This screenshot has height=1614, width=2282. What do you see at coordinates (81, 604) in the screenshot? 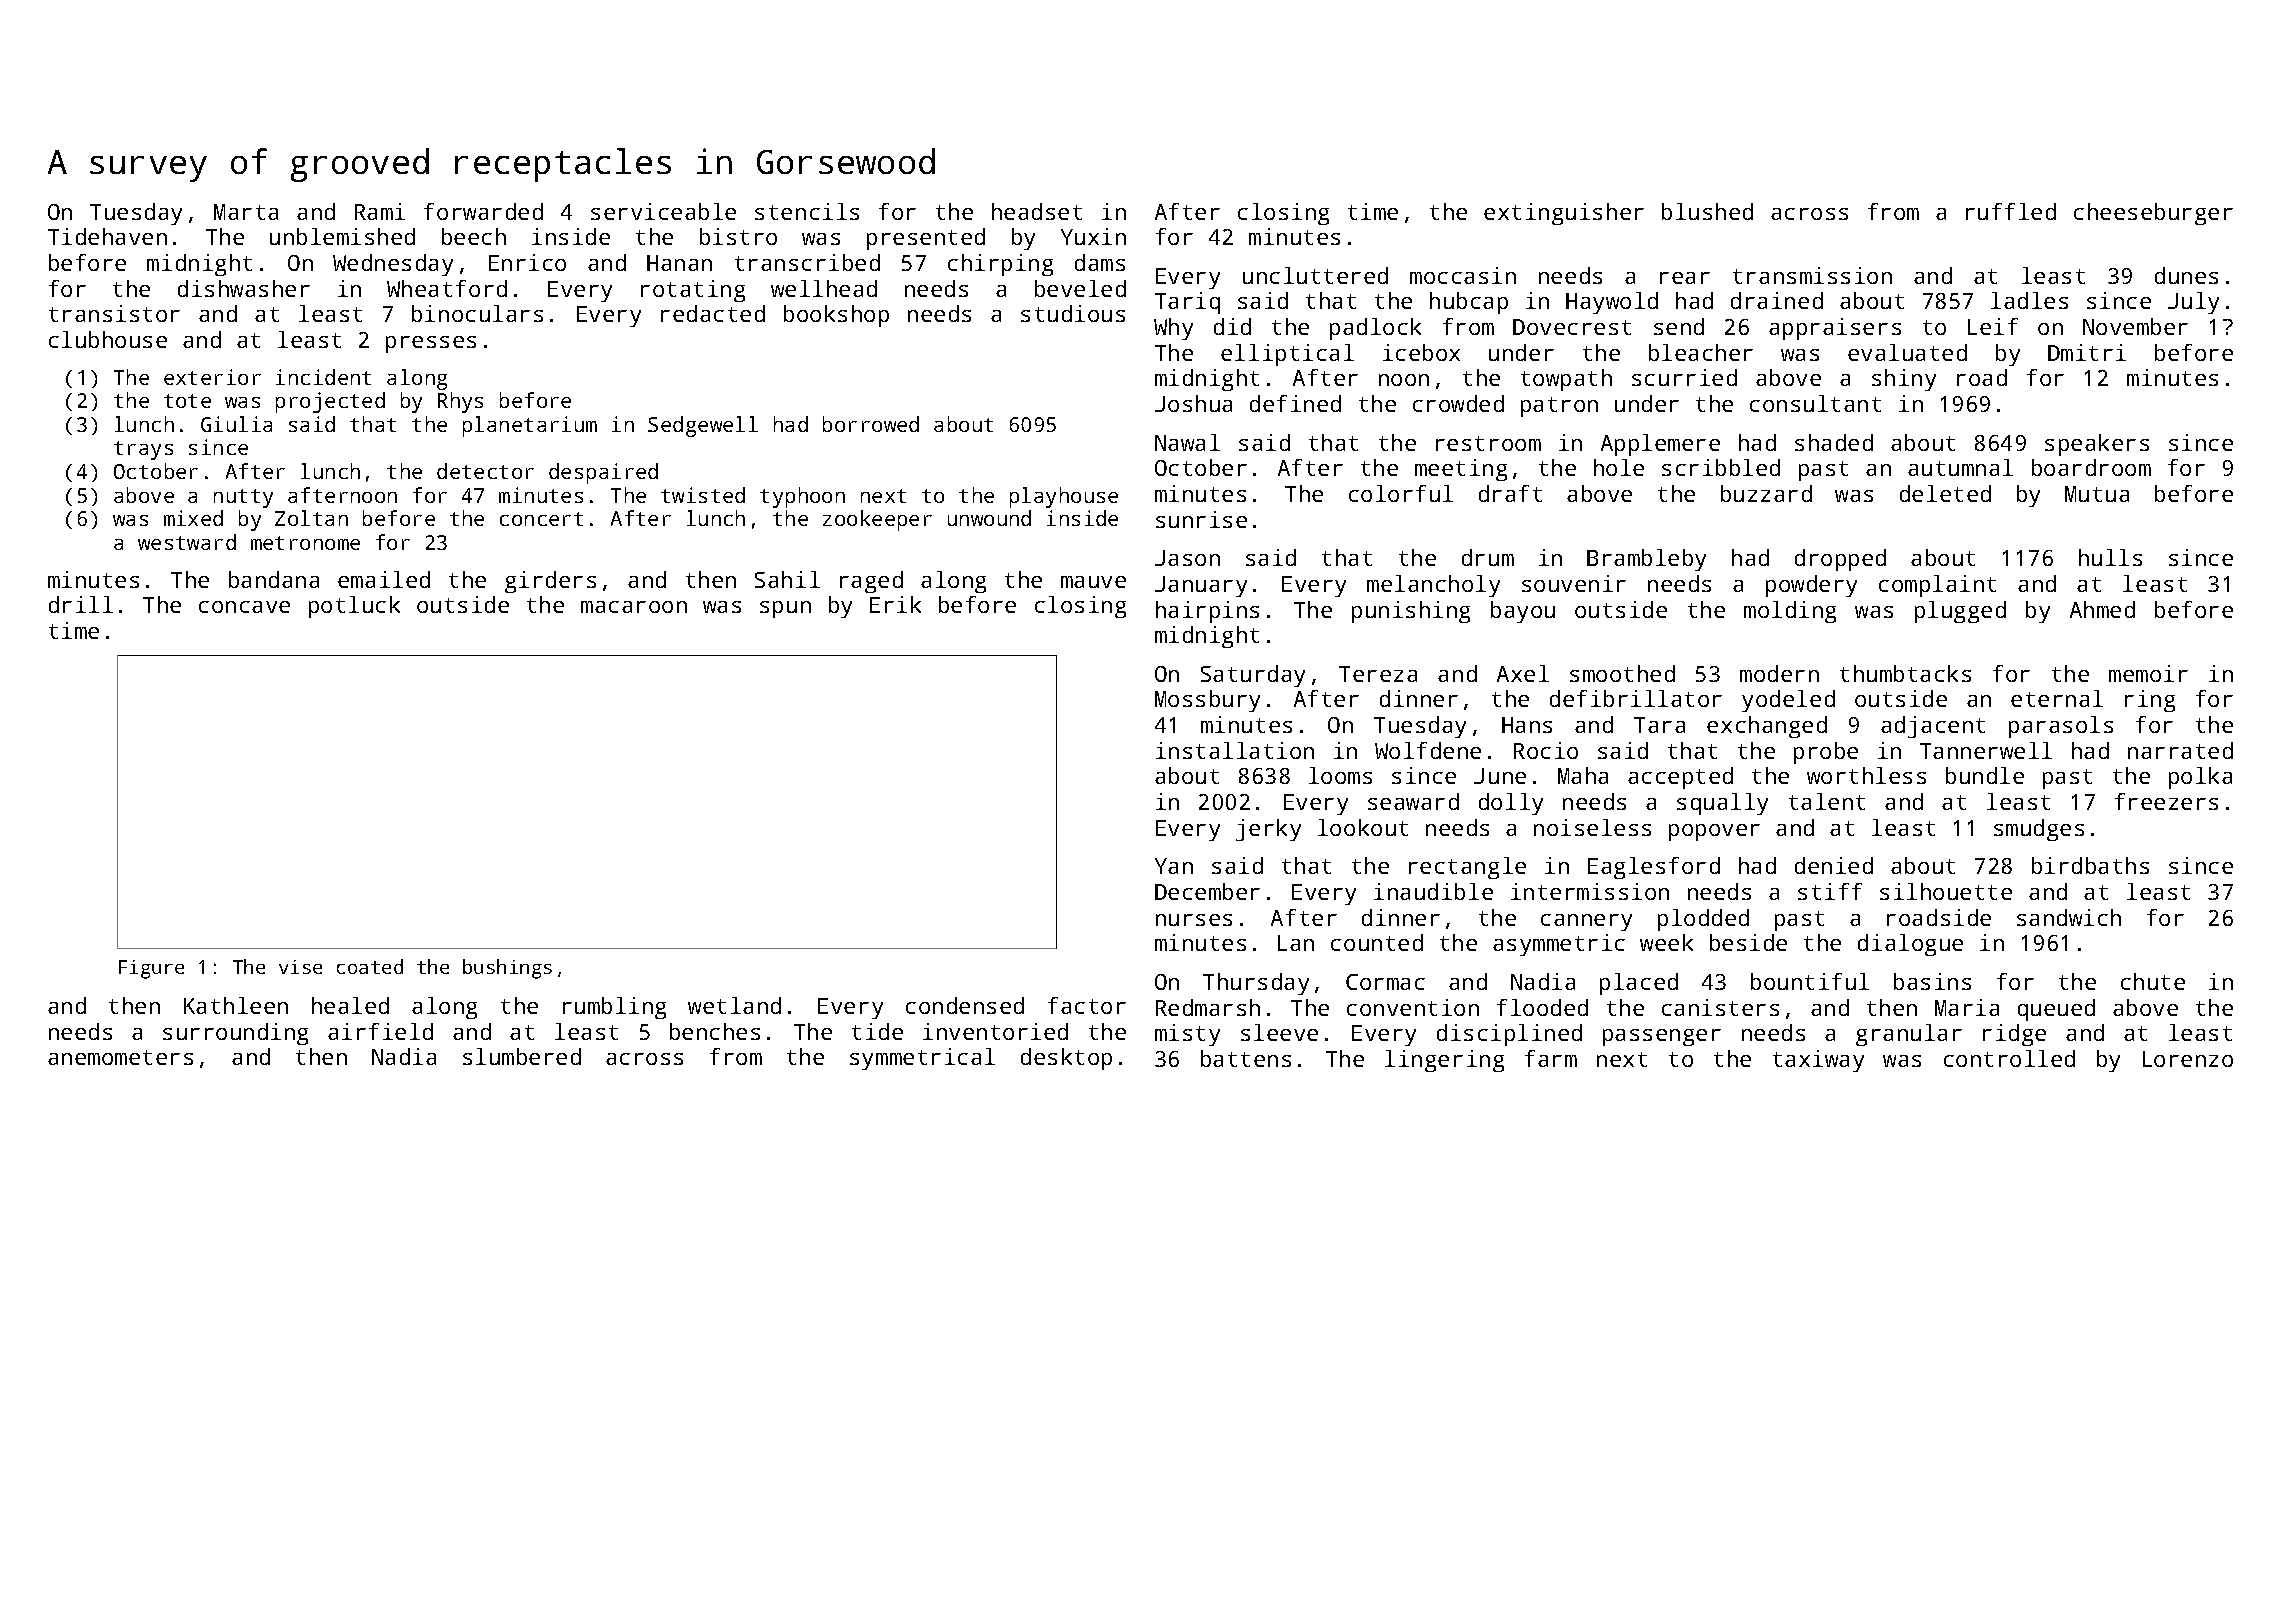
I see `drill` at bounding box center [81, 604].
